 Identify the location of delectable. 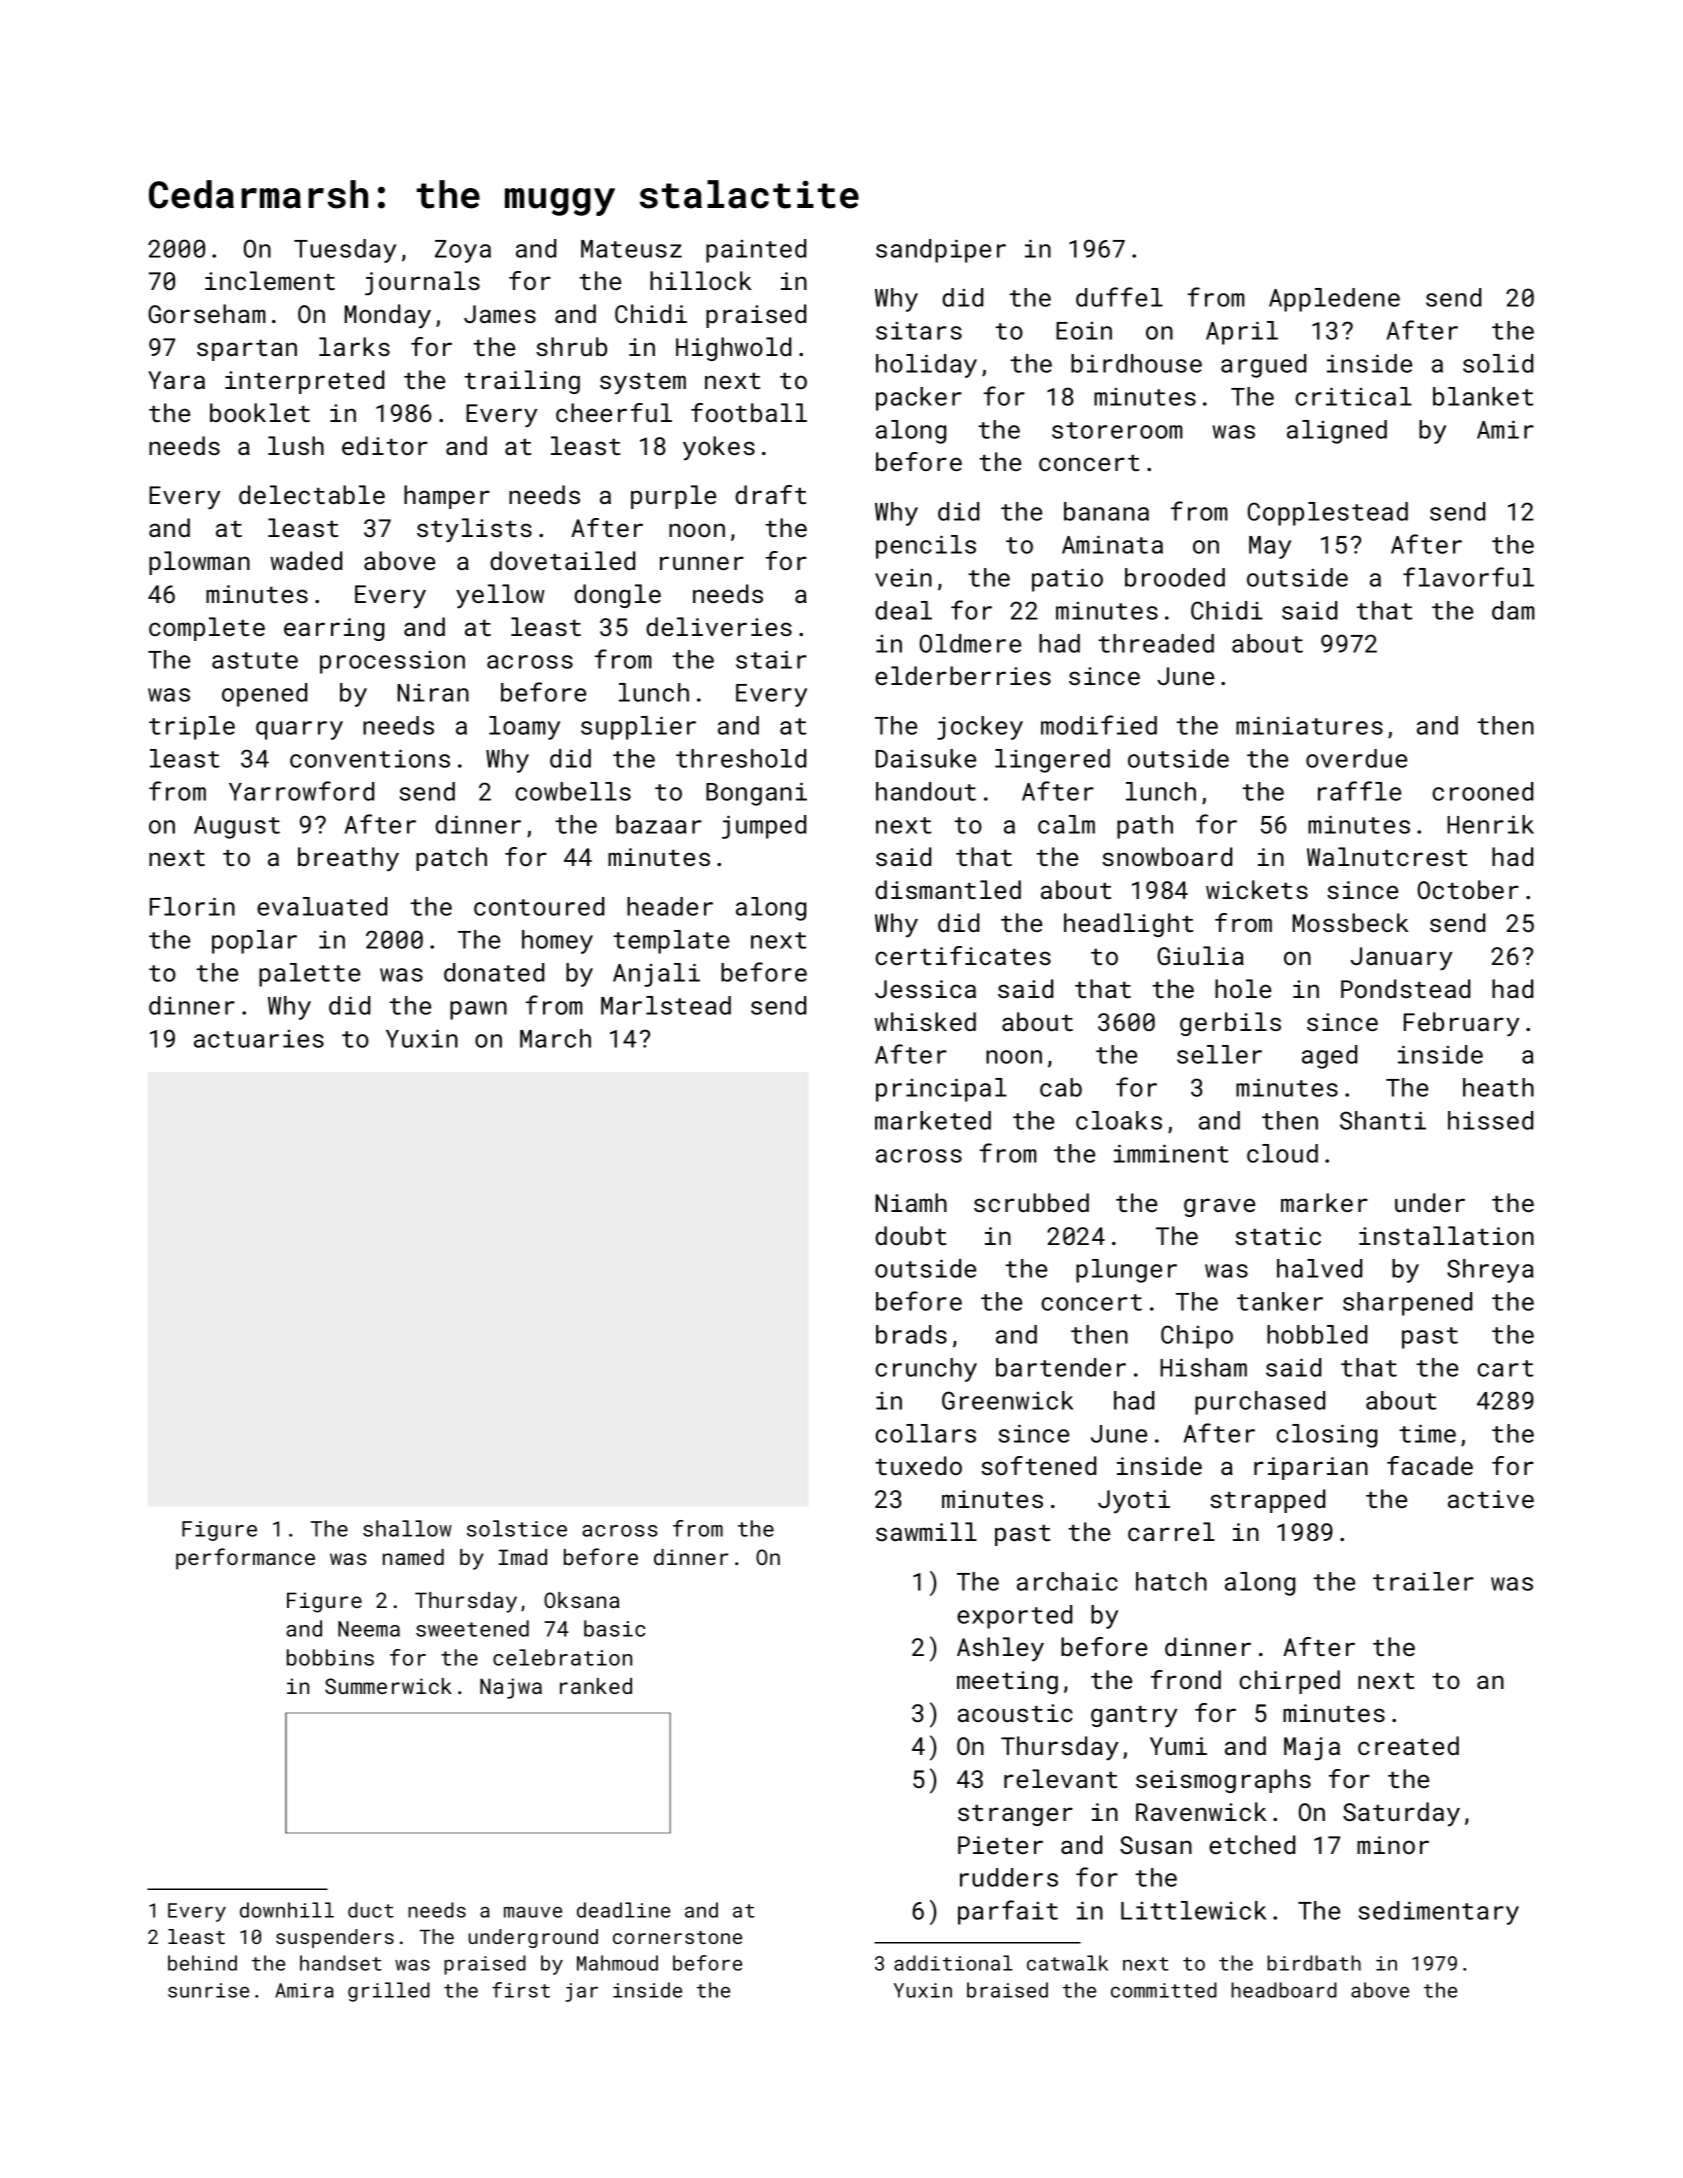
(312, 494).
